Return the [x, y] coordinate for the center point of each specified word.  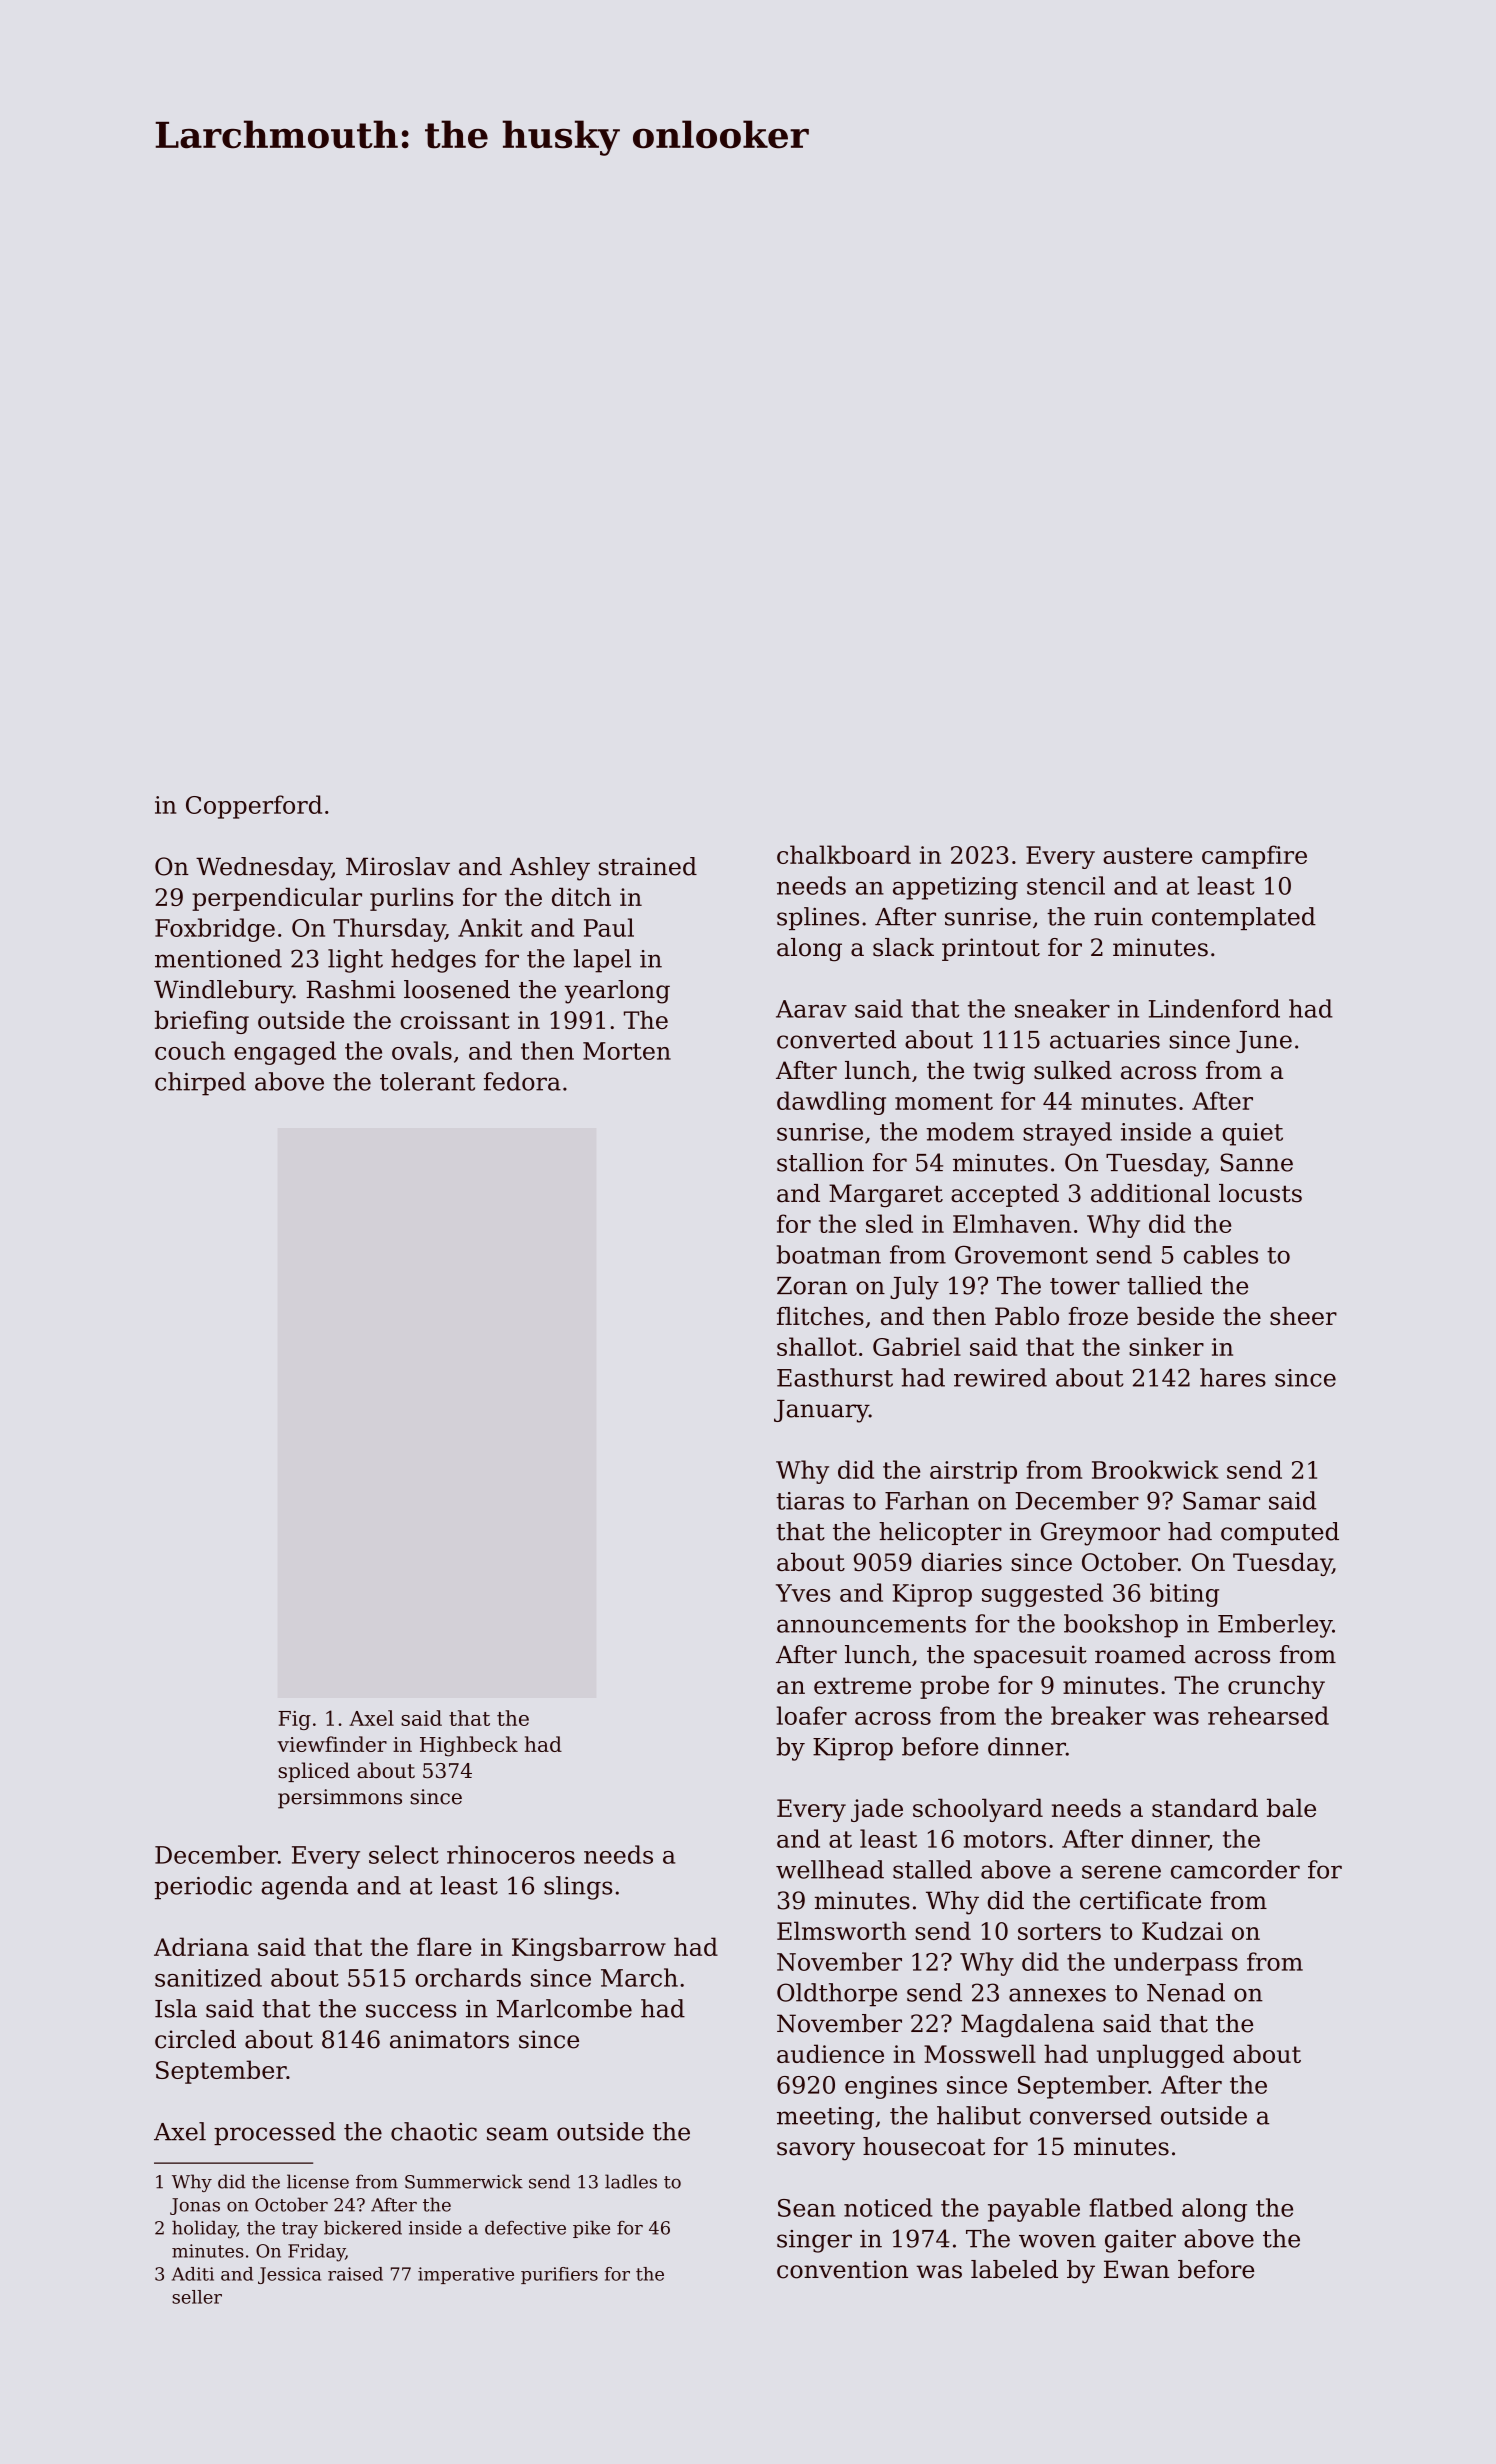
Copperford [254, 807]
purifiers [559, 2275]
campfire [1254, 857]
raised [355, 2274]
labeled [1014, 2269]
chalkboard [844, 854]
